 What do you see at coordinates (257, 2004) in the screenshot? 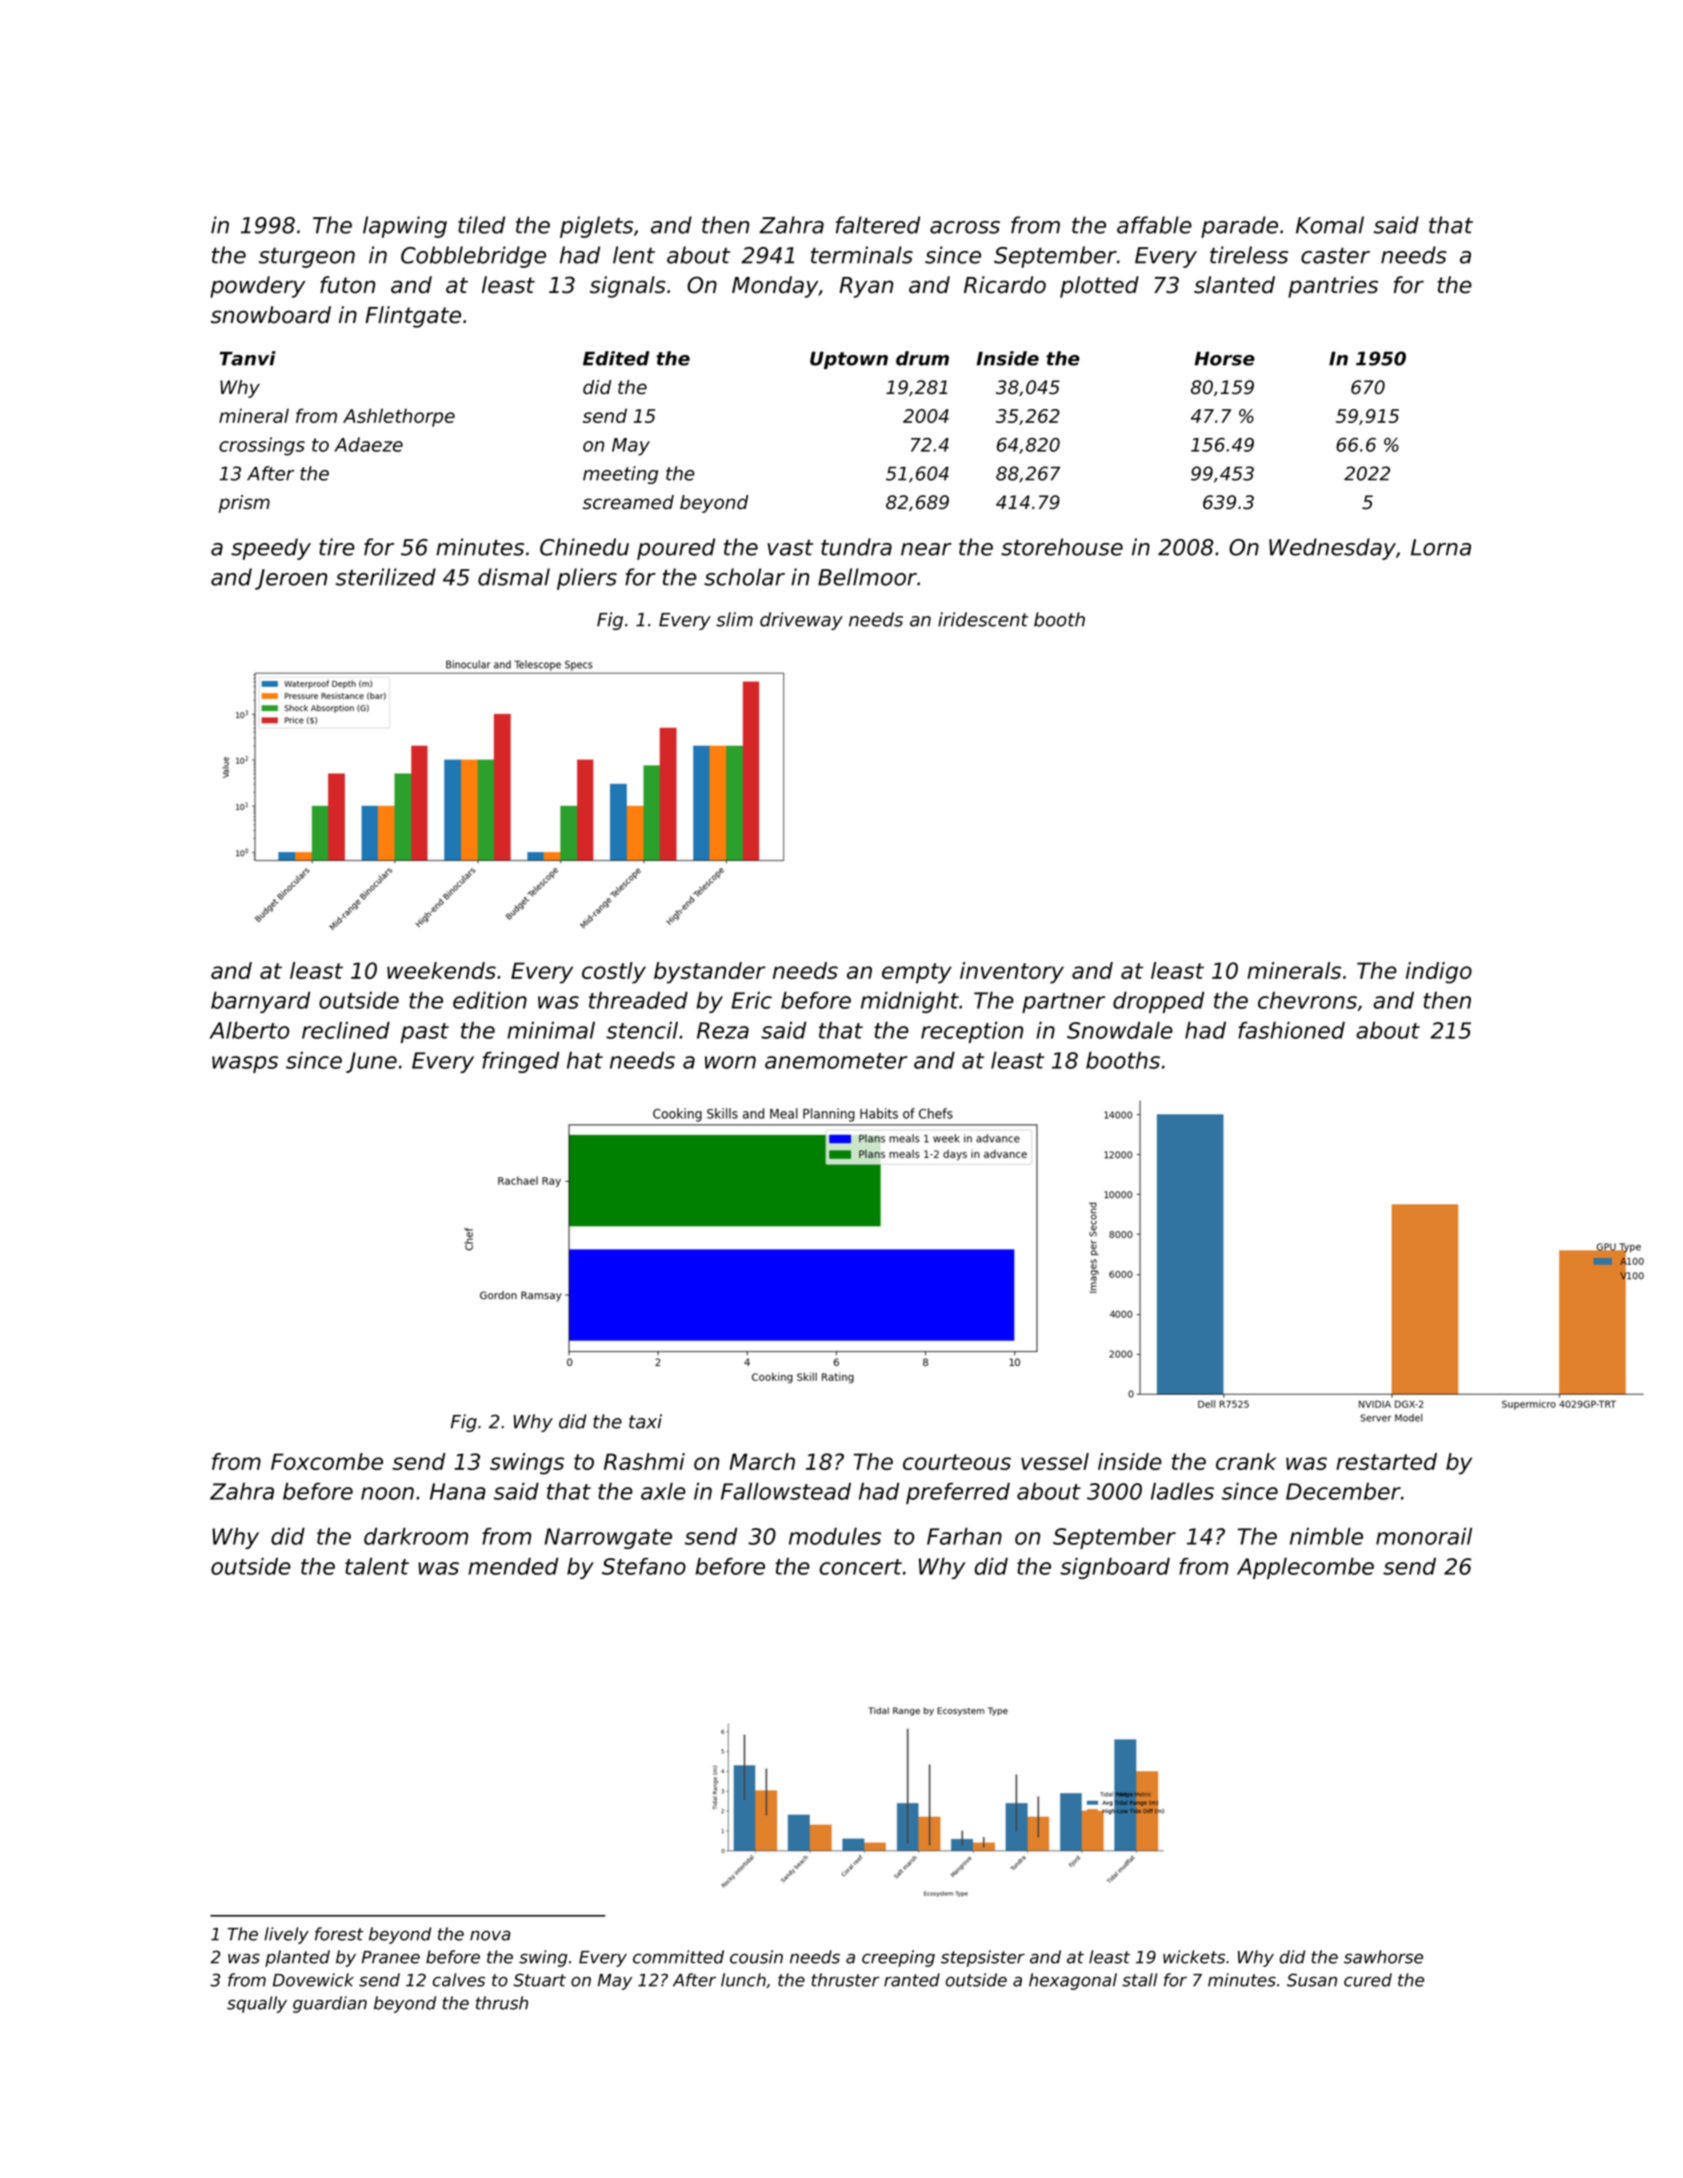
I see `squally` at bounding box center [257, 2004].
